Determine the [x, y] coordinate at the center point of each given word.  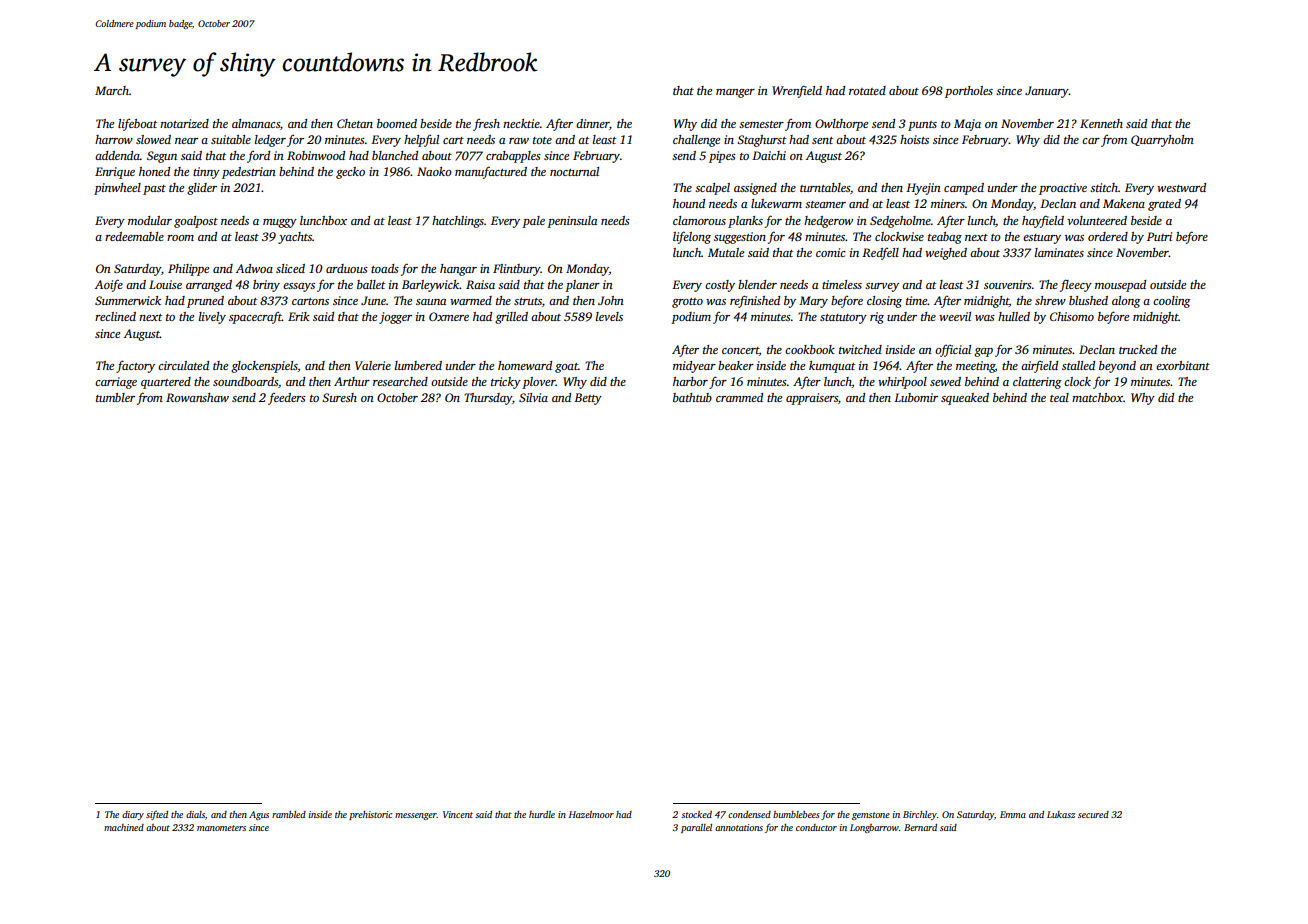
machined [124, 827]
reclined [115, 316]
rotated [867, 90]
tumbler [115, 397]
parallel [696, 828]
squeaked [965, 399]
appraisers [812, 399]
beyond [1117, 367]
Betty [588, 399]
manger [735, 93]
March [112, 90]
